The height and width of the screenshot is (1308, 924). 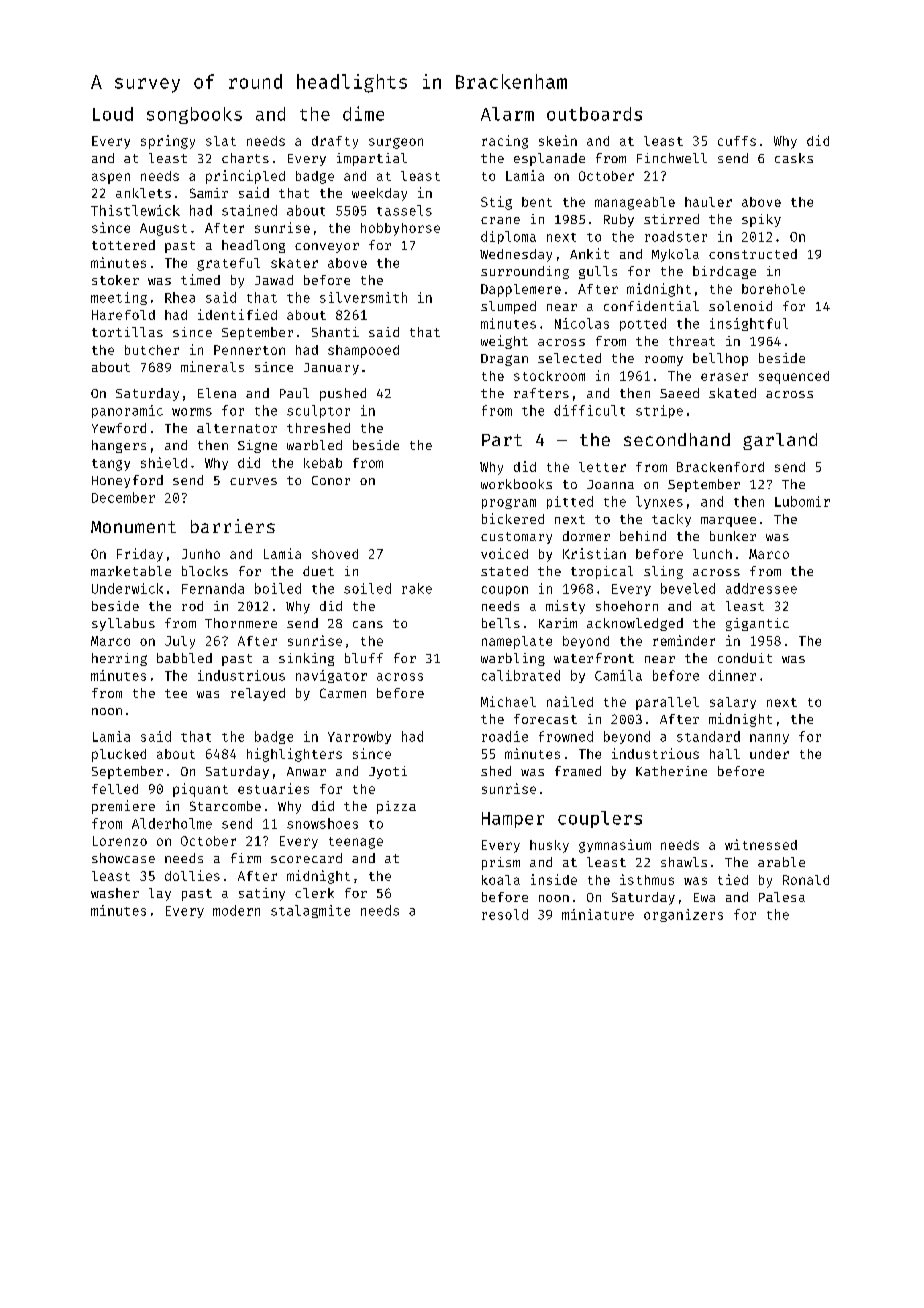 What do you see at coordinates (194, 115) in the screenshot?
I see `songbooks` at bounding box center [194, 115].
